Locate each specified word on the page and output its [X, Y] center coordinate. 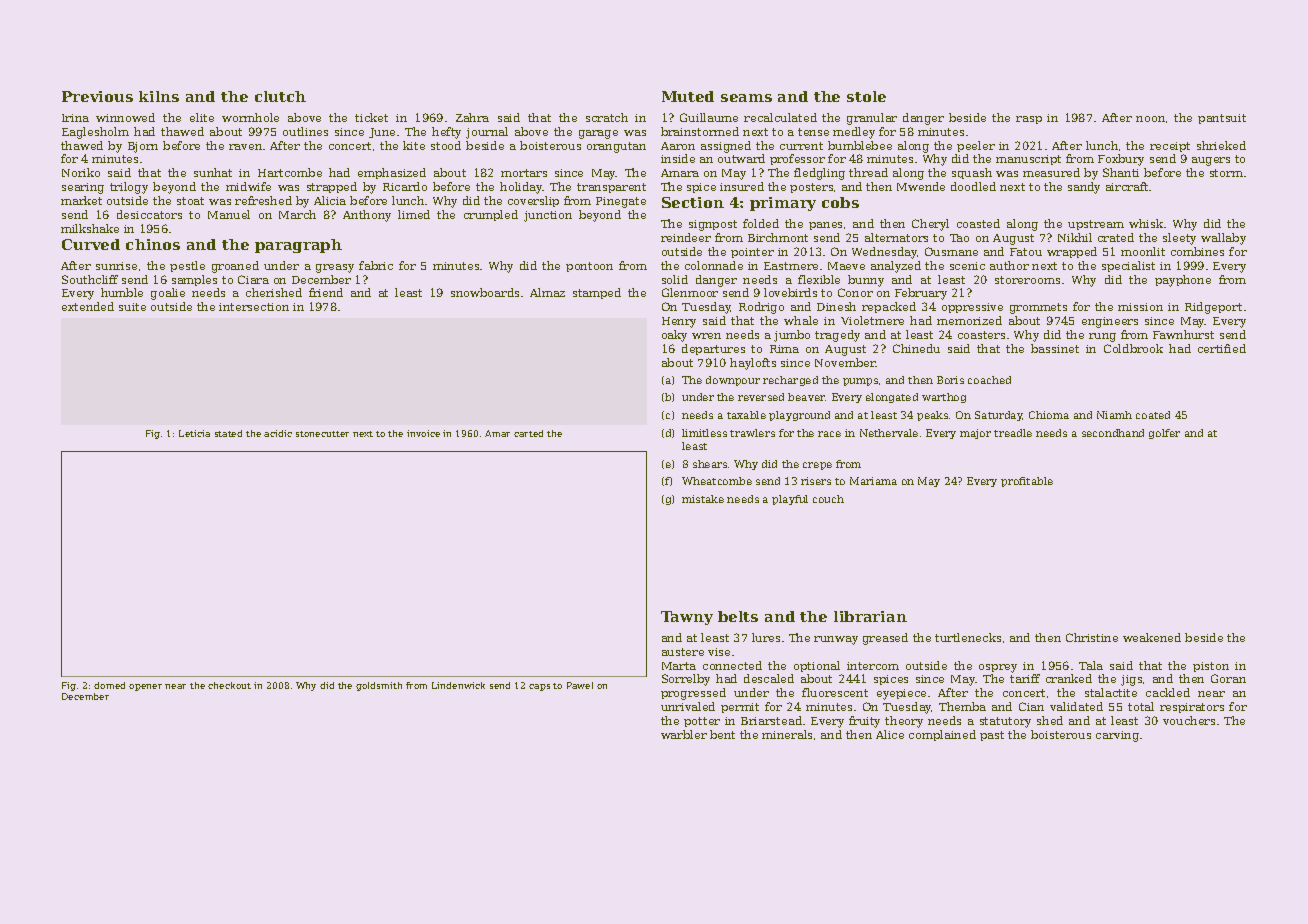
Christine [1092, 637]
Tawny [687, 618]
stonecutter [322, 434]
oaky [674, 336]
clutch [280, 96]
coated [1153, 415]
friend [326, 292]
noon [1150, 119]
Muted [688, 96]
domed [109, 685]
